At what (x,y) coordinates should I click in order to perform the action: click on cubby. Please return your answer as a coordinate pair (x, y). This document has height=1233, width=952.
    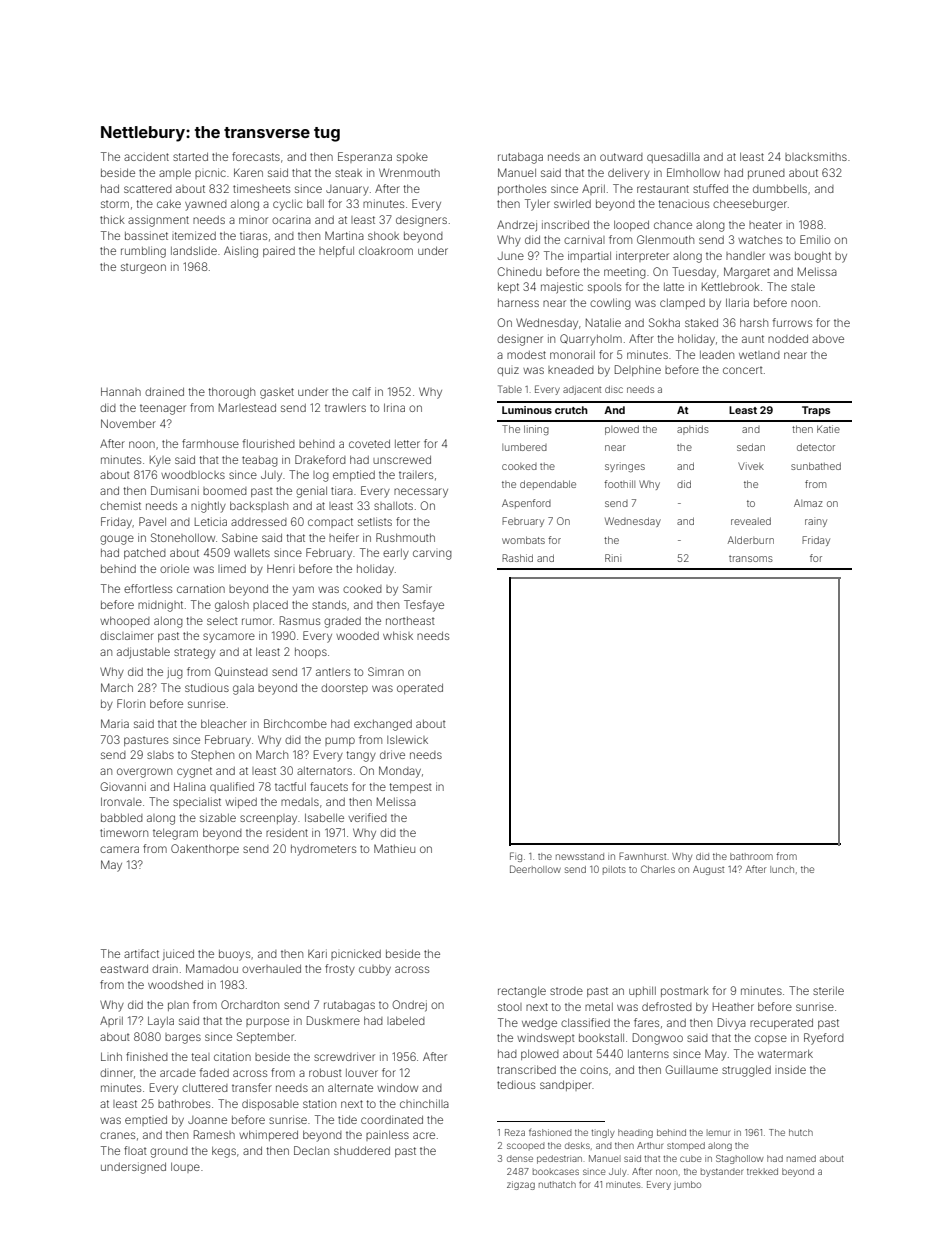
    Looking at the image, I should click on (375, 970).
